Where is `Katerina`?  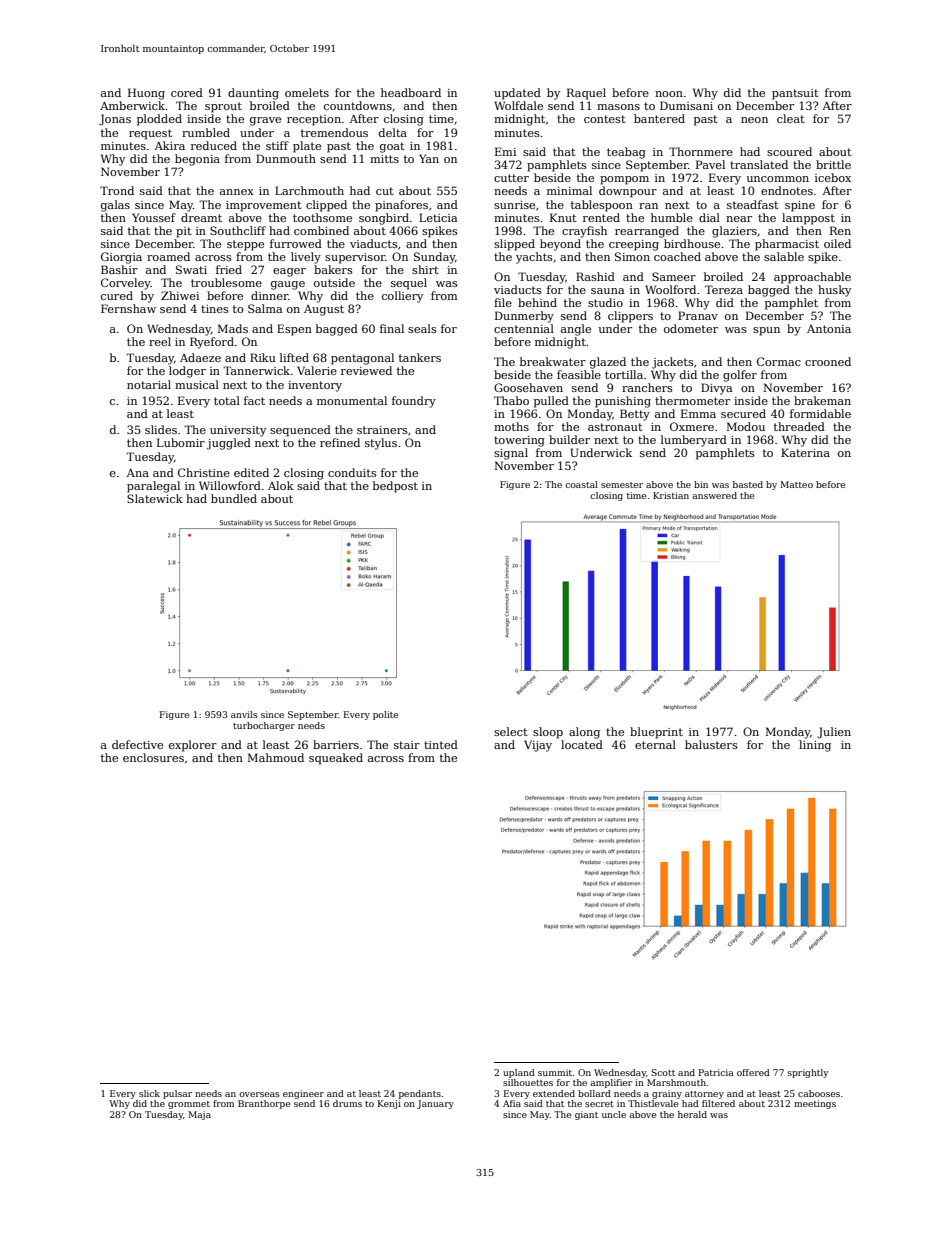
Katerina is located at coordinates (805, 452).
